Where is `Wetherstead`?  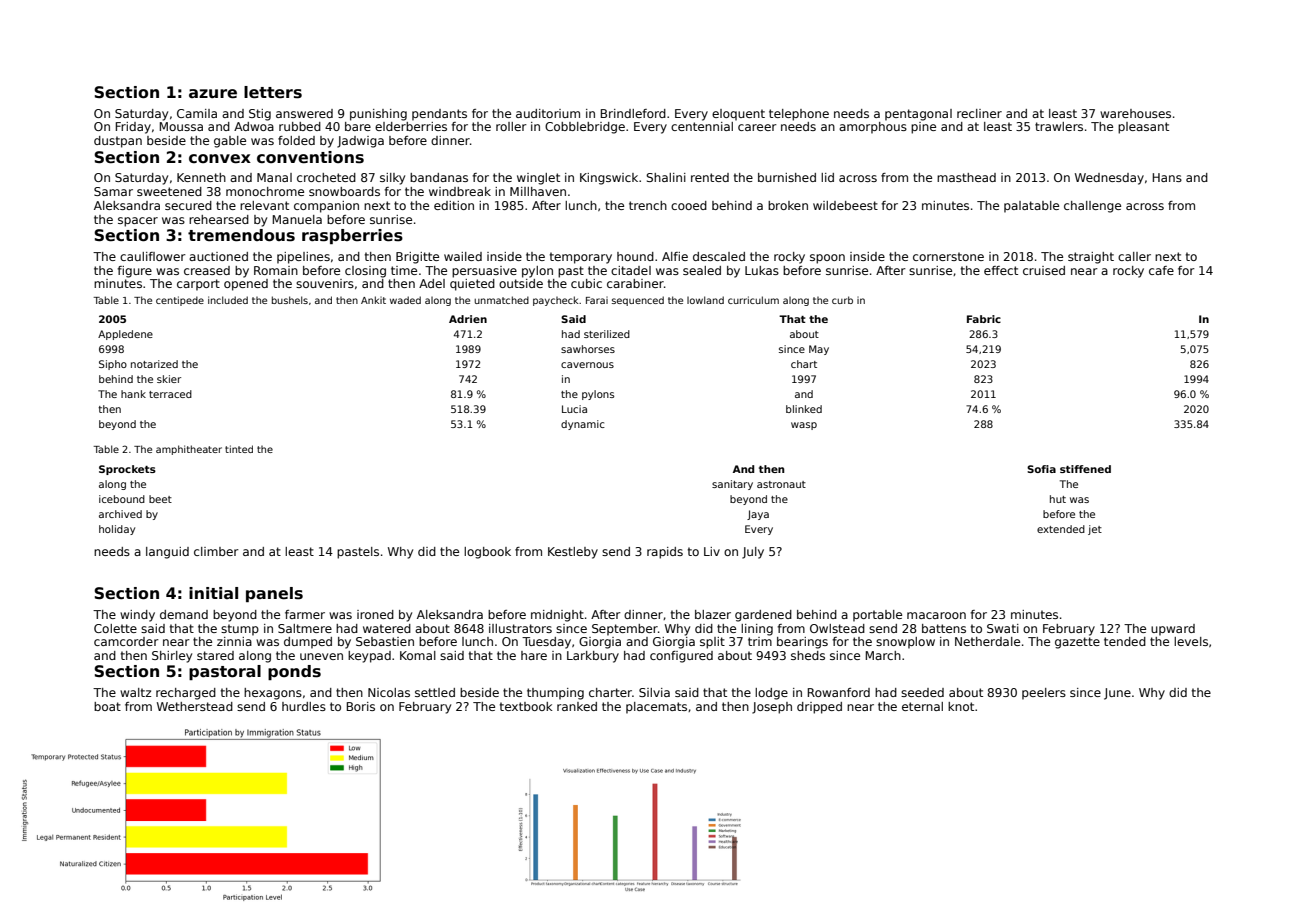 Wetherstead is located at coordinates (195, 706).
